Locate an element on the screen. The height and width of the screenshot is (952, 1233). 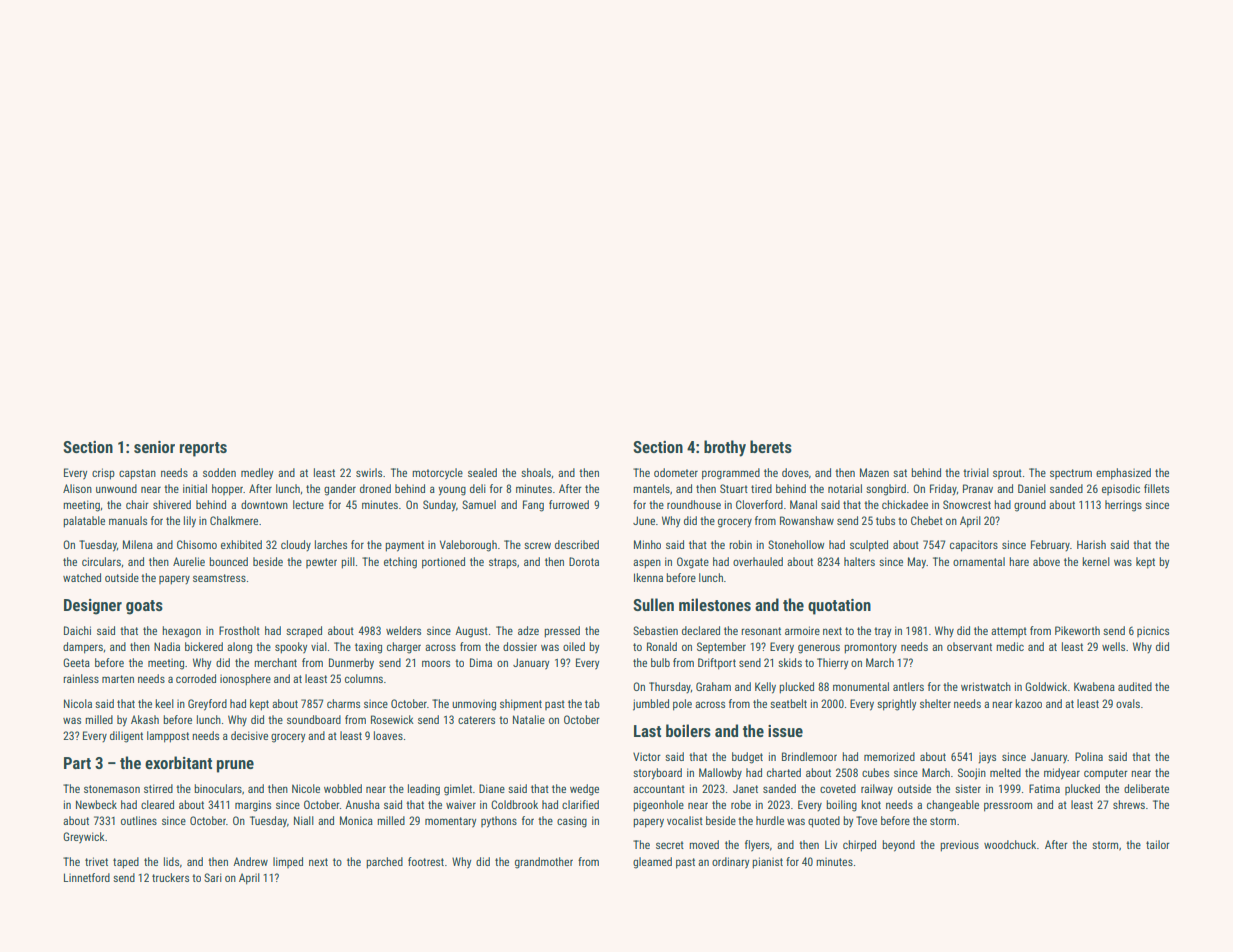
scraped is located at coordinates (304, 631).
